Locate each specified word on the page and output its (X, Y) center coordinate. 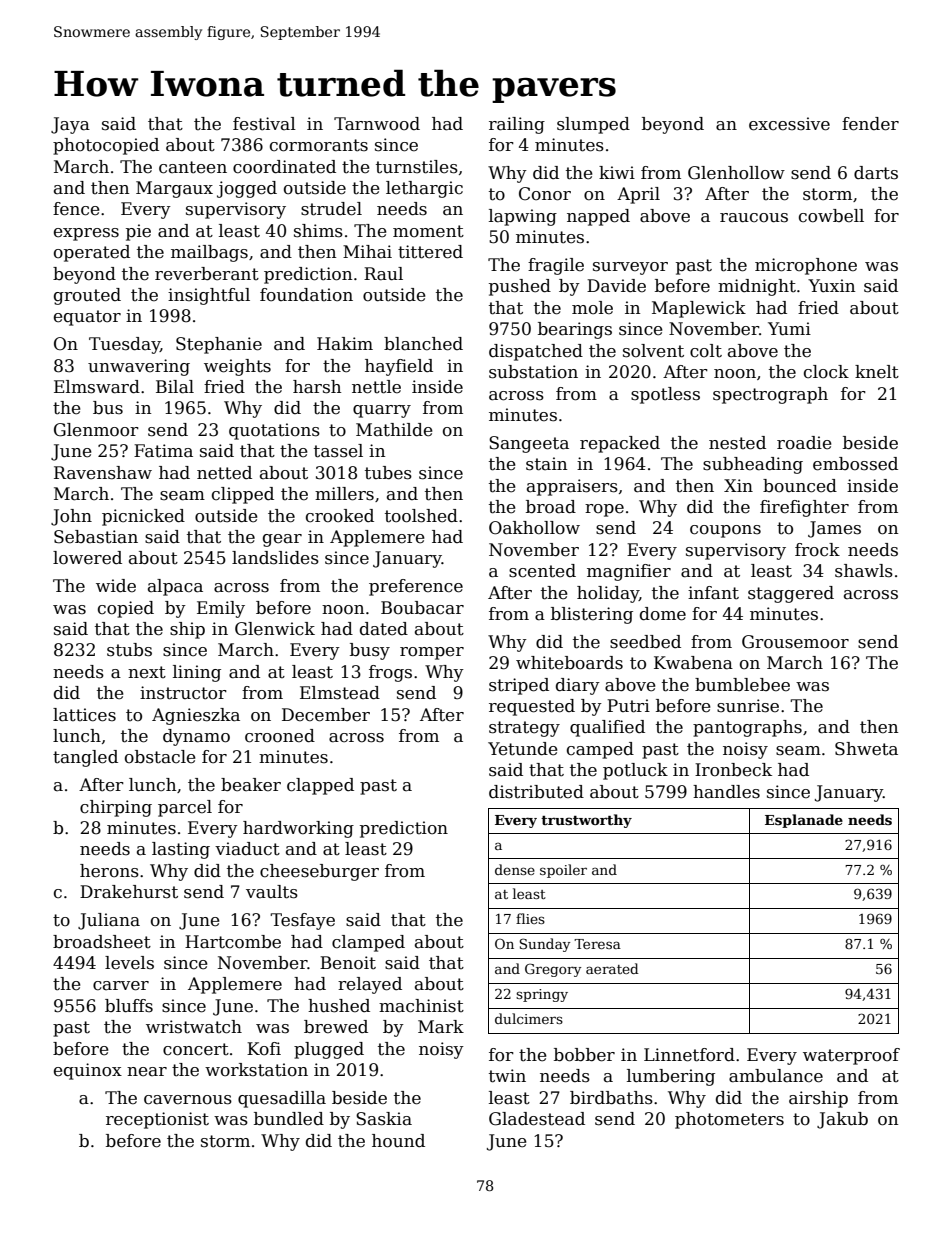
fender (870, 124)
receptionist (157, 1120)
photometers (729, 1120)
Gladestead (537, 1119)
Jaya (70, 125)
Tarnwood (377, 124)
